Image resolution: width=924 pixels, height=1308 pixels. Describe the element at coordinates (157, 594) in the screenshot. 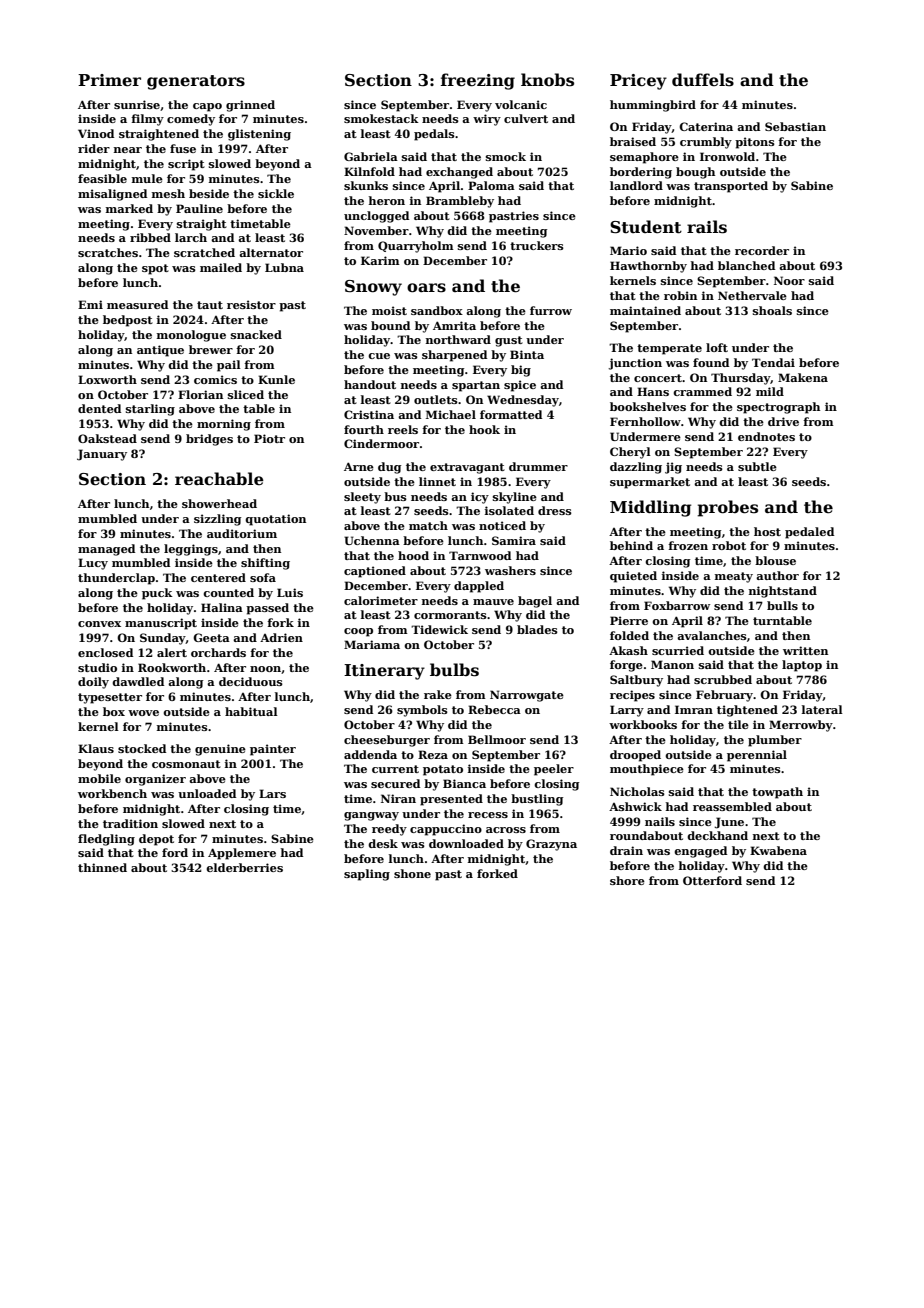

I see `puck` at that location.
